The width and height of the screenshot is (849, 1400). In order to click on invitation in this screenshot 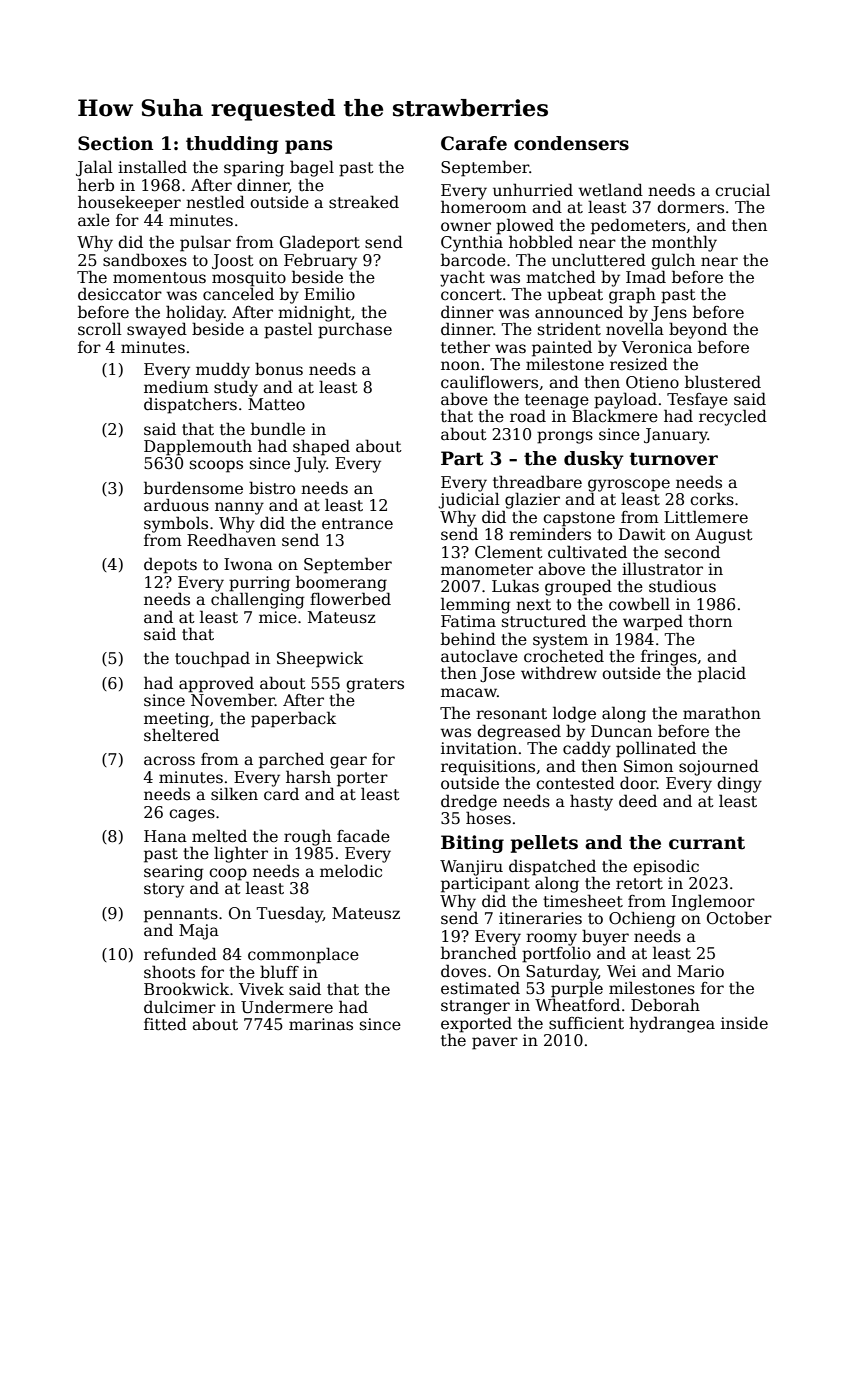, I will do `click(479, 748)`.
